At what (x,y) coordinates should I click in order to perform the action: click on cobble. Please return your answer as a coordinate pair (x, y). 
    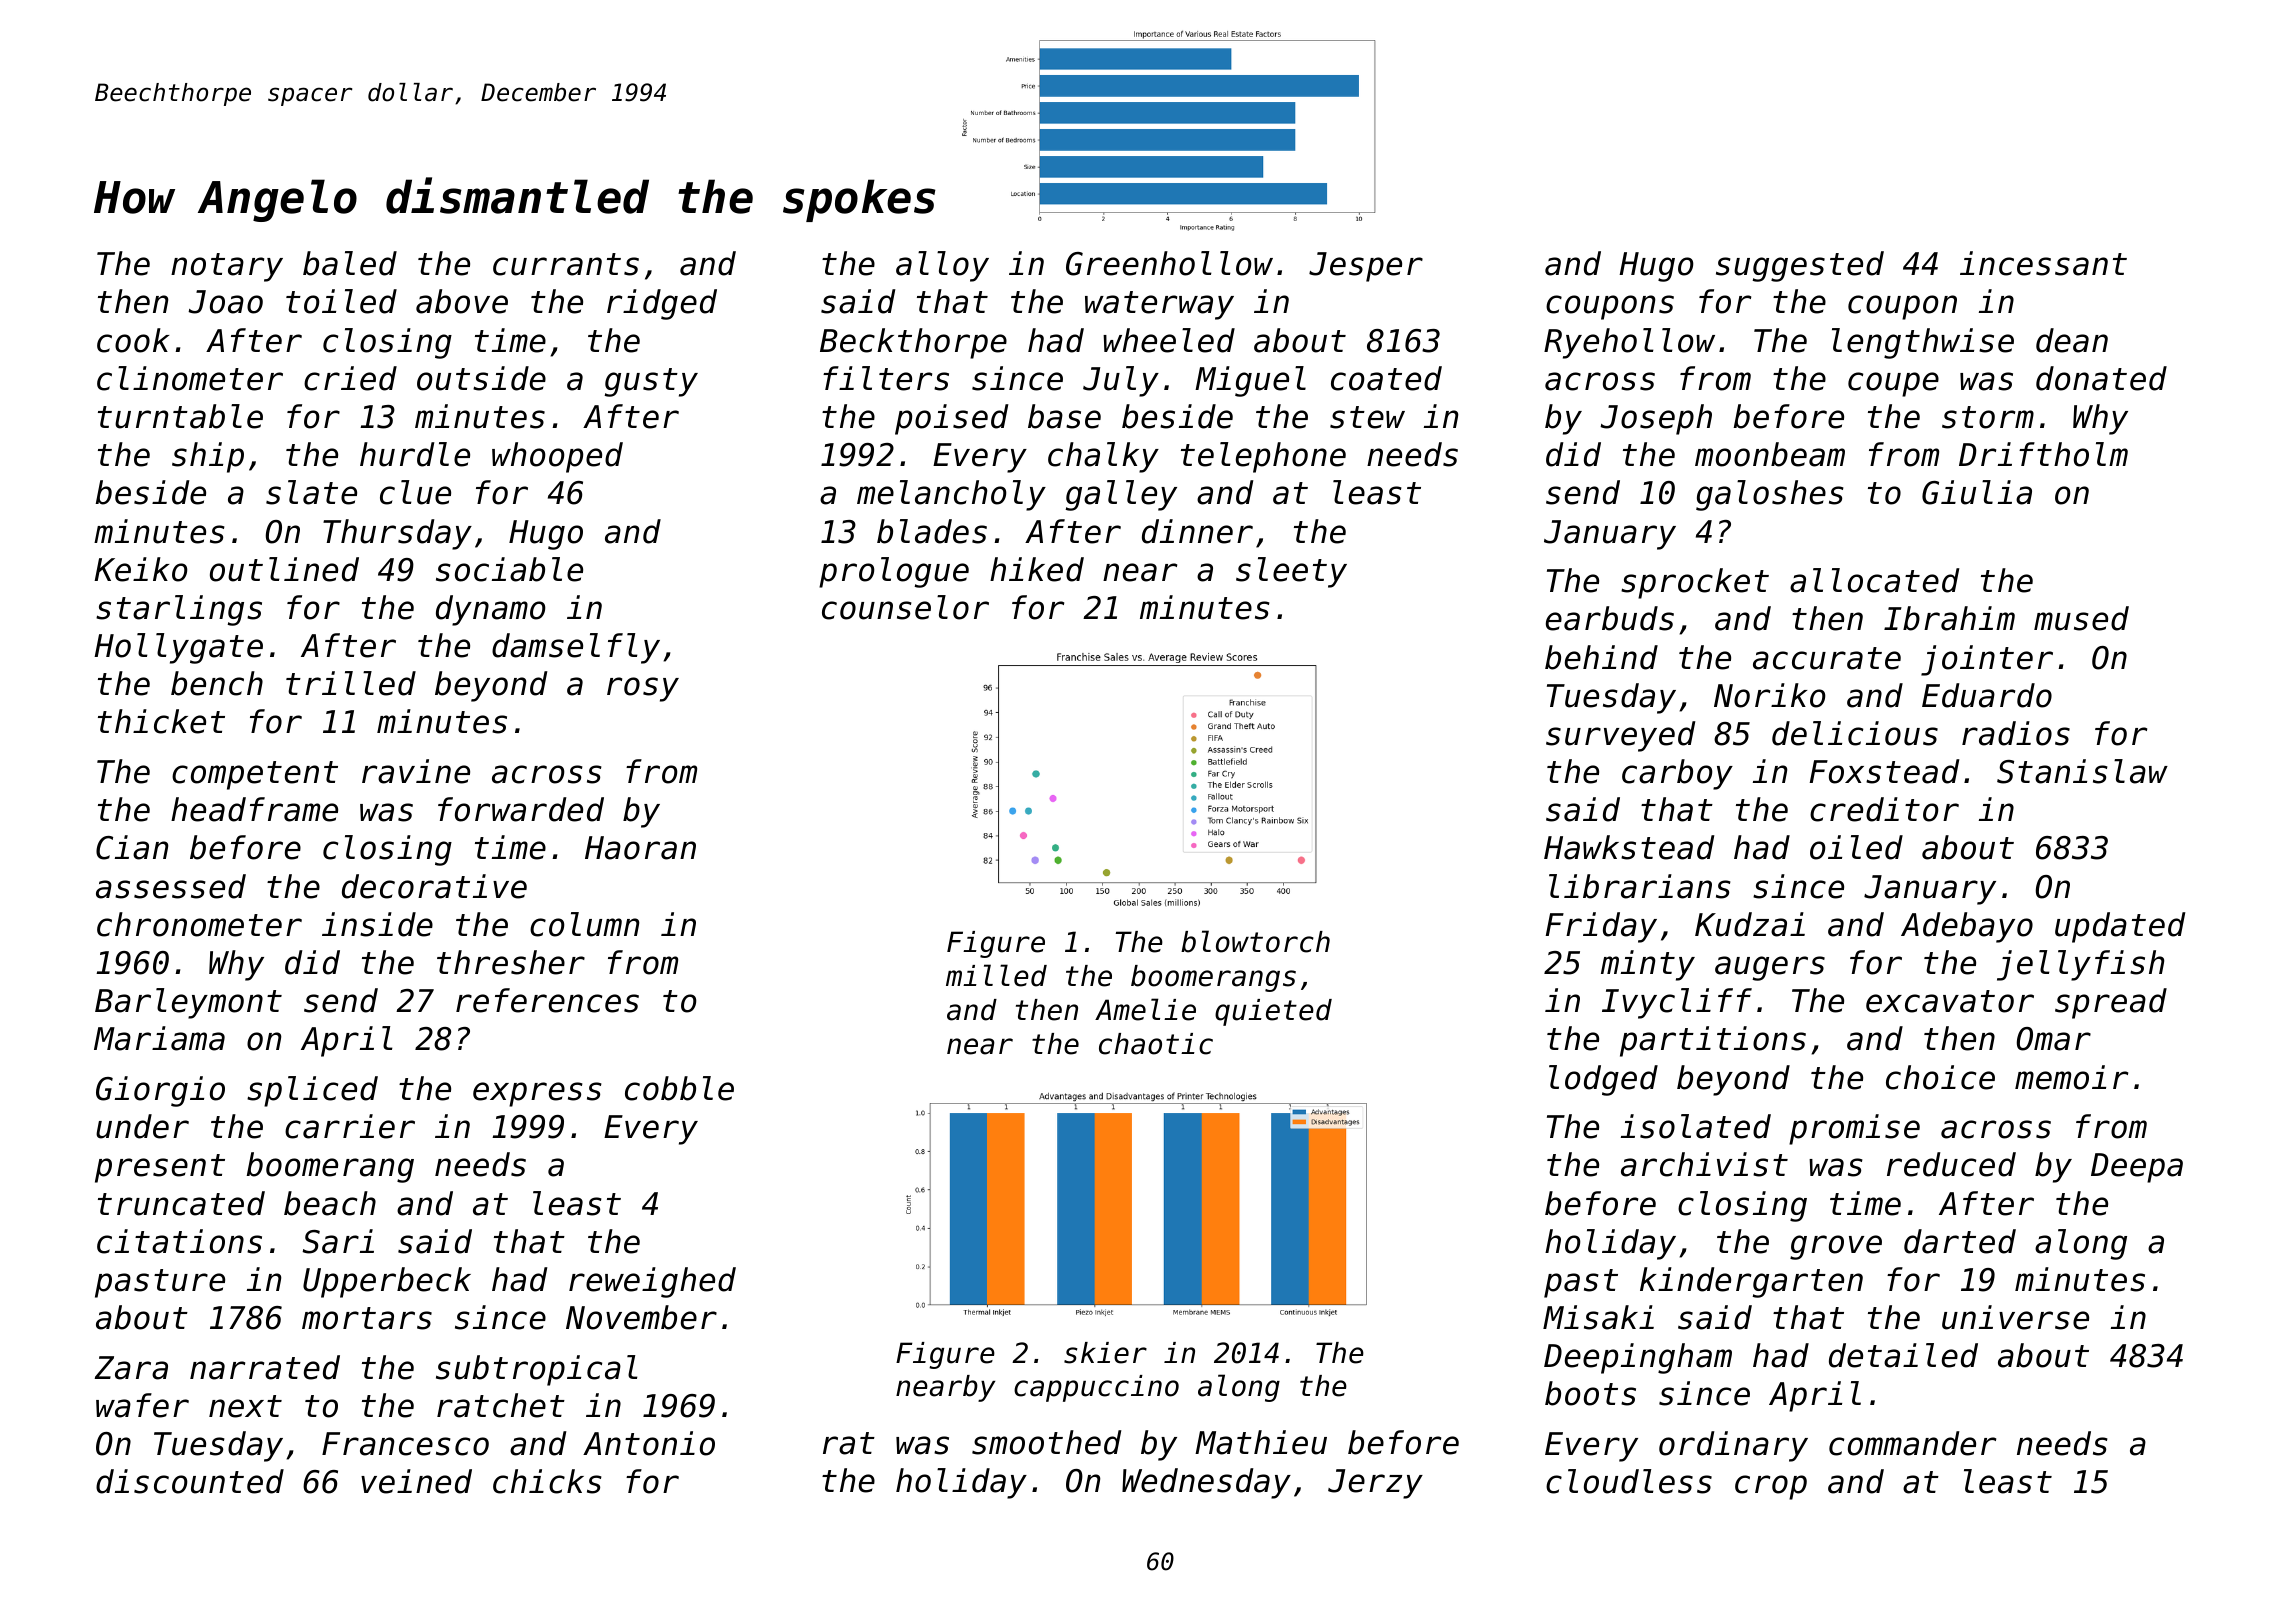
    Looking at the image, I should click on (679, 1088).
